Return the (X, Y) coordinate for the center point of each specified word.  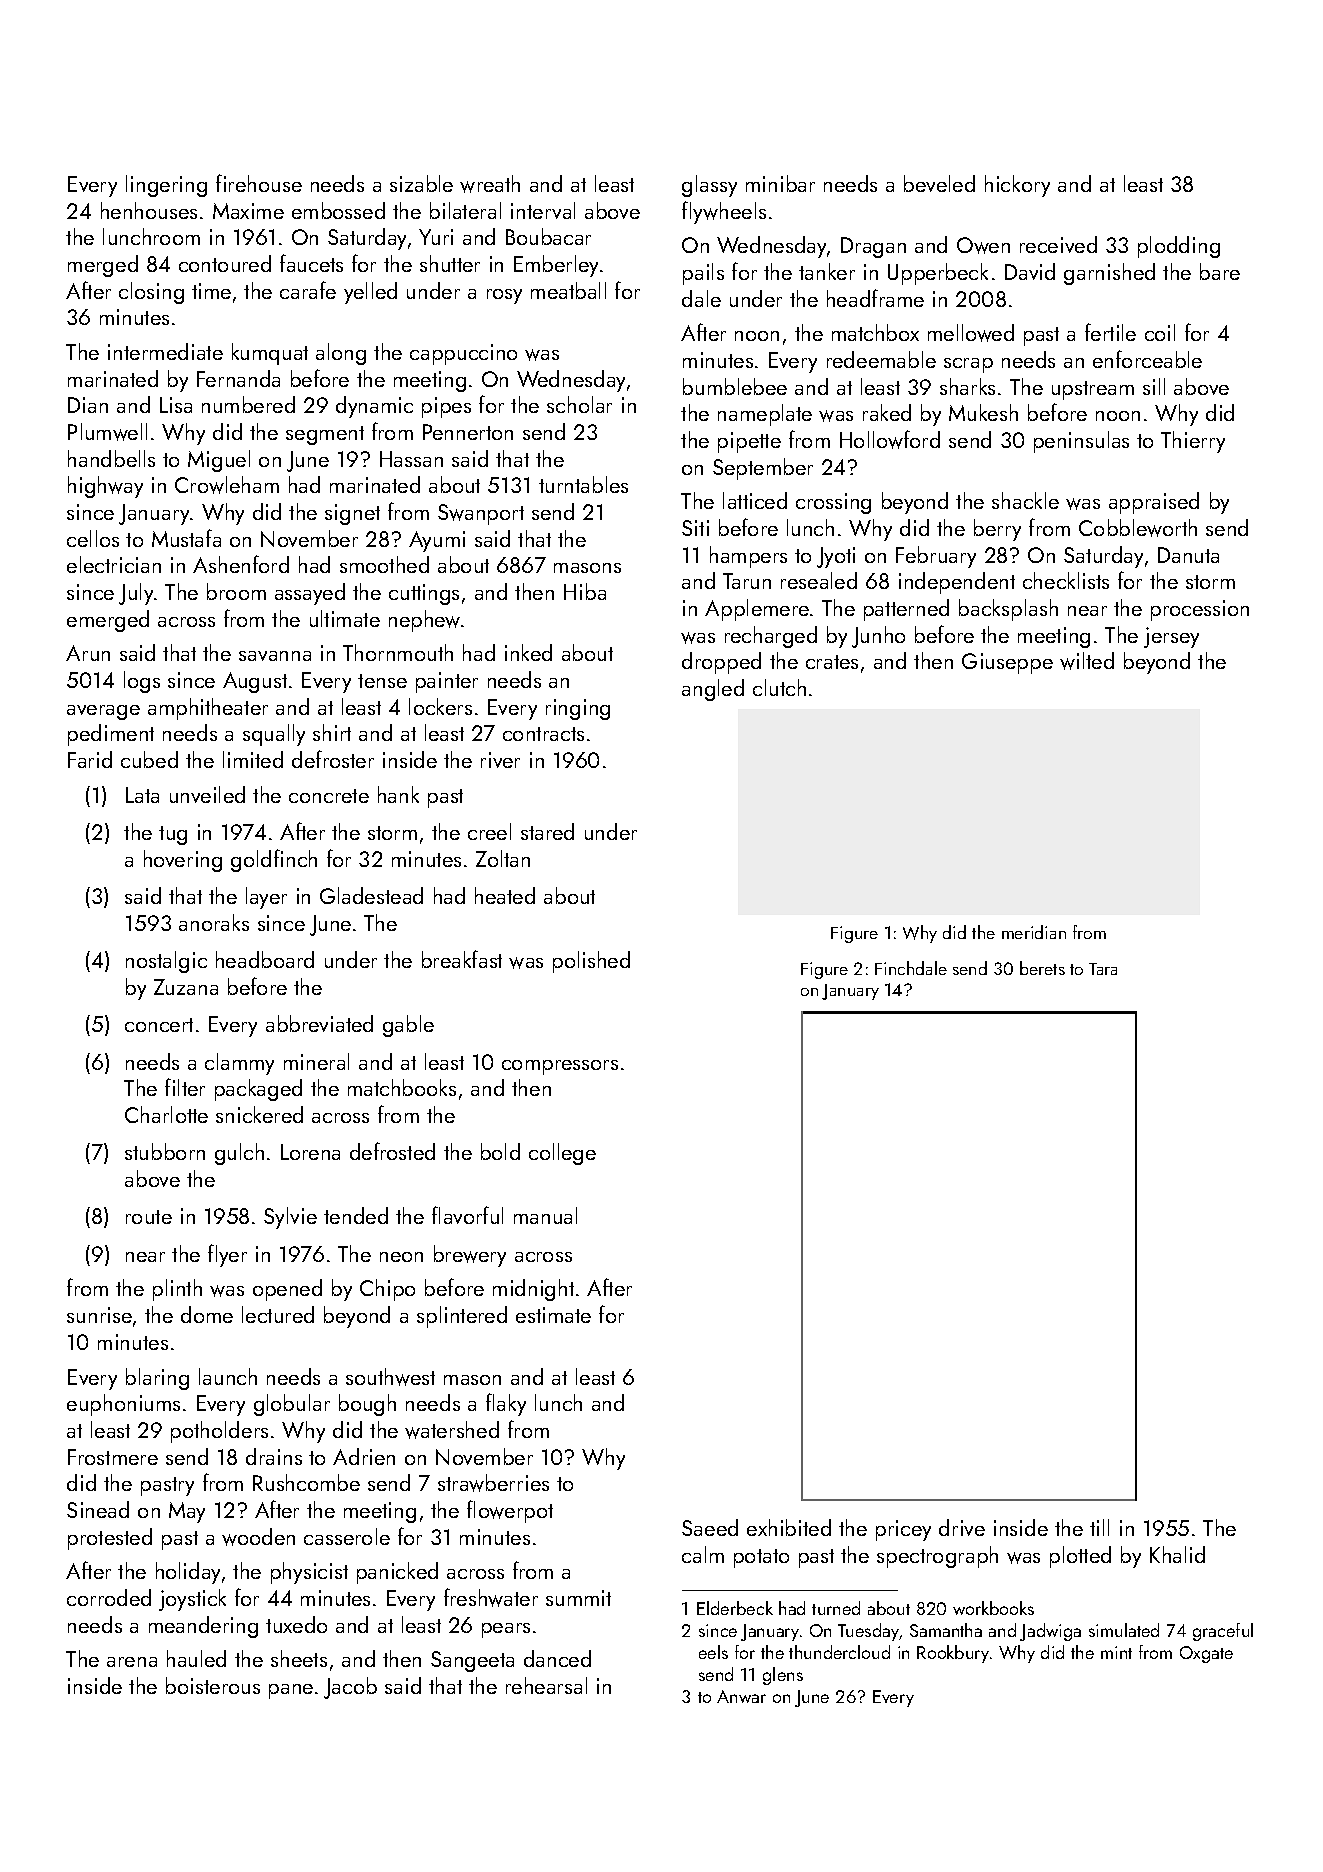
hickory (1017, 186)
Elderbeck (735, 1608)
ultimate (345, 618)
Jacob (350, 1688)
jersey (1171, 637)
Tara (1103, 969)
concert (159, 1025)
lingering (166, 186)
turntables (583, 484)
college (562, 1154)
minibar (780, 183)
